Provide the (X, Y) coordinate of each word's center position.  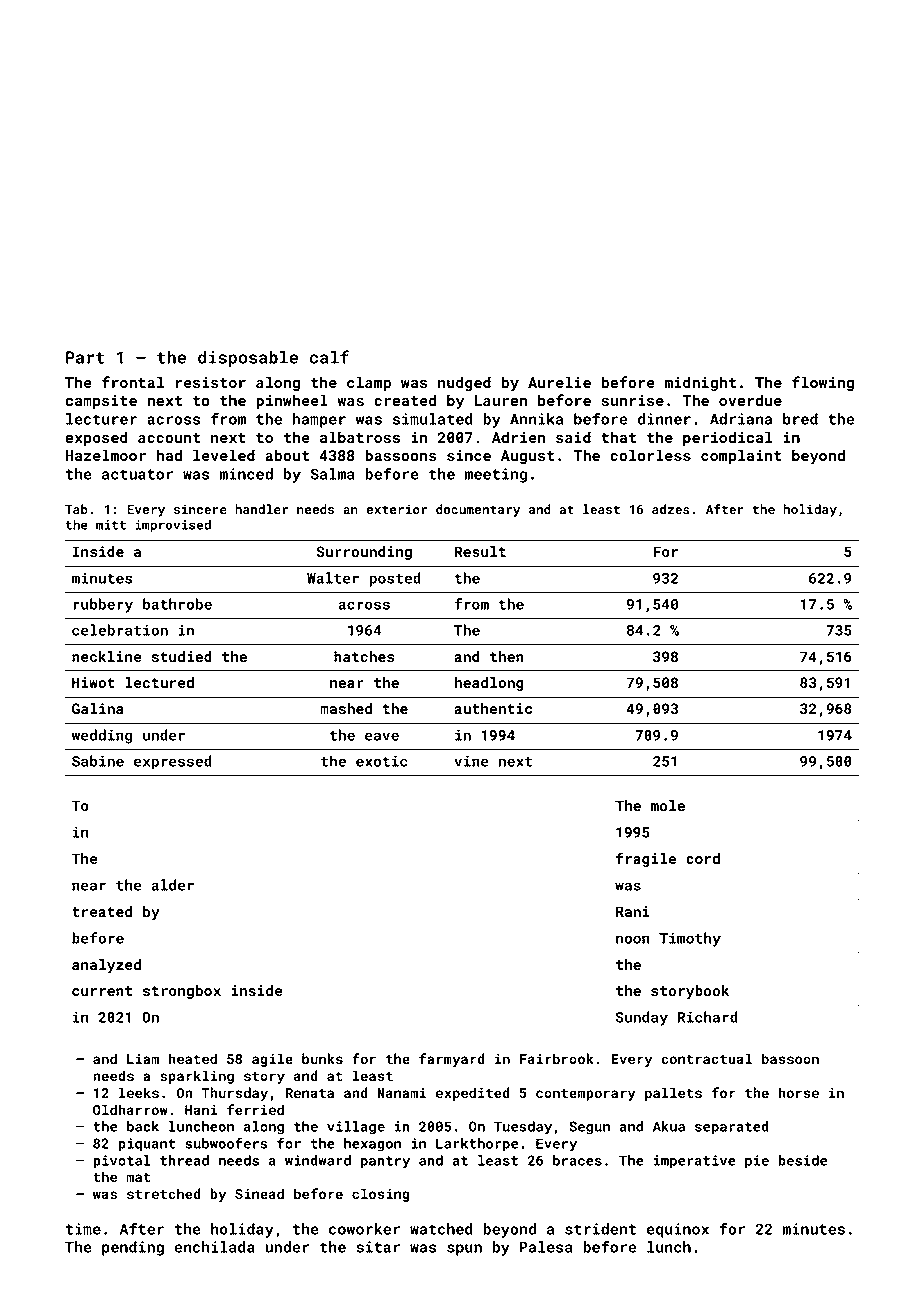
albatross (360, 437)
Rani (633, 911)
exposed (96, 438)
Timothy (690, 939)
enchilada (214, 1247)
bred (800, 419)
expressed (173, 762)
